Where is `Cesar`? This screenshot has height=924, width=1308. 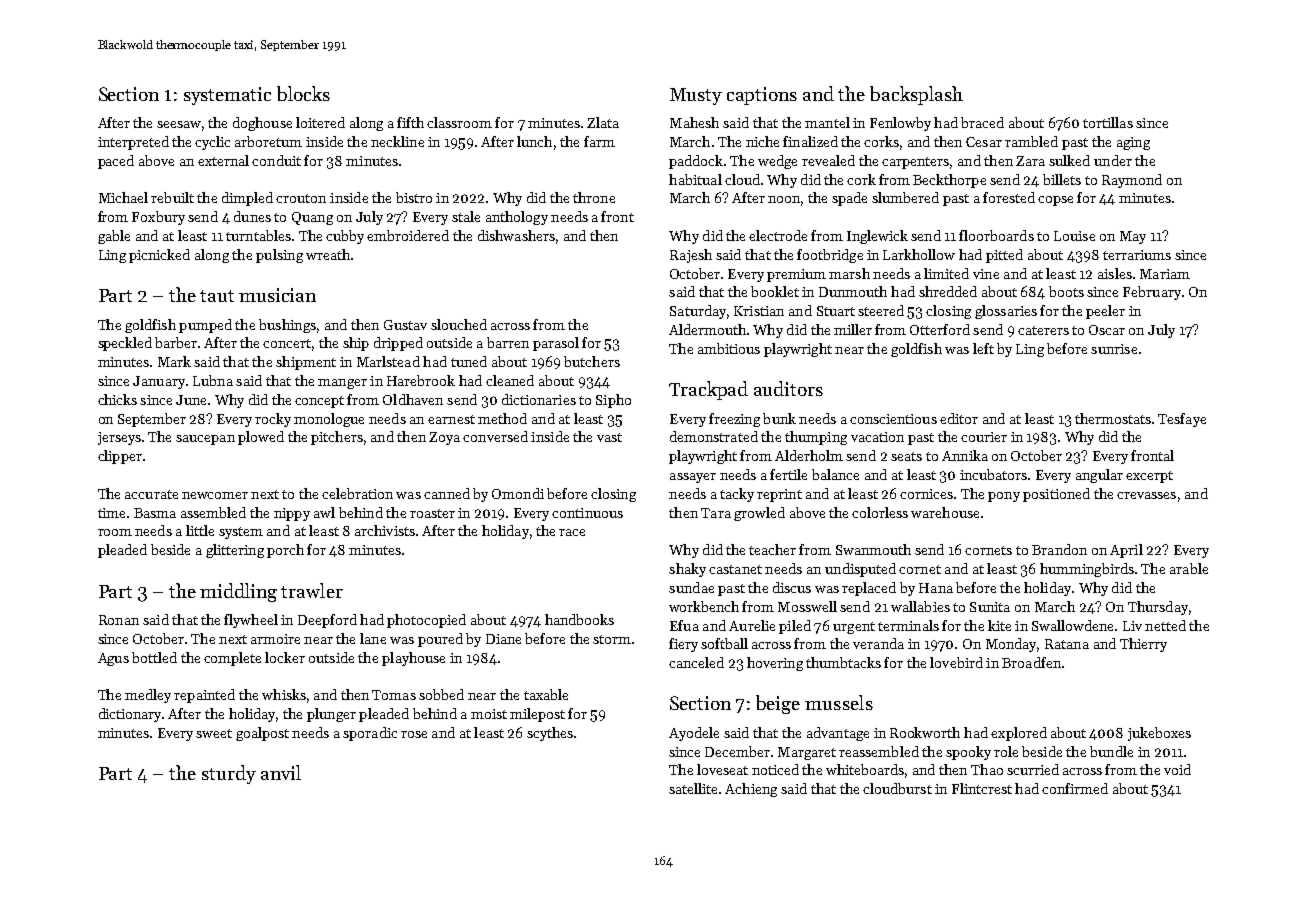 Cesar is located at coordinates (984, 142).
